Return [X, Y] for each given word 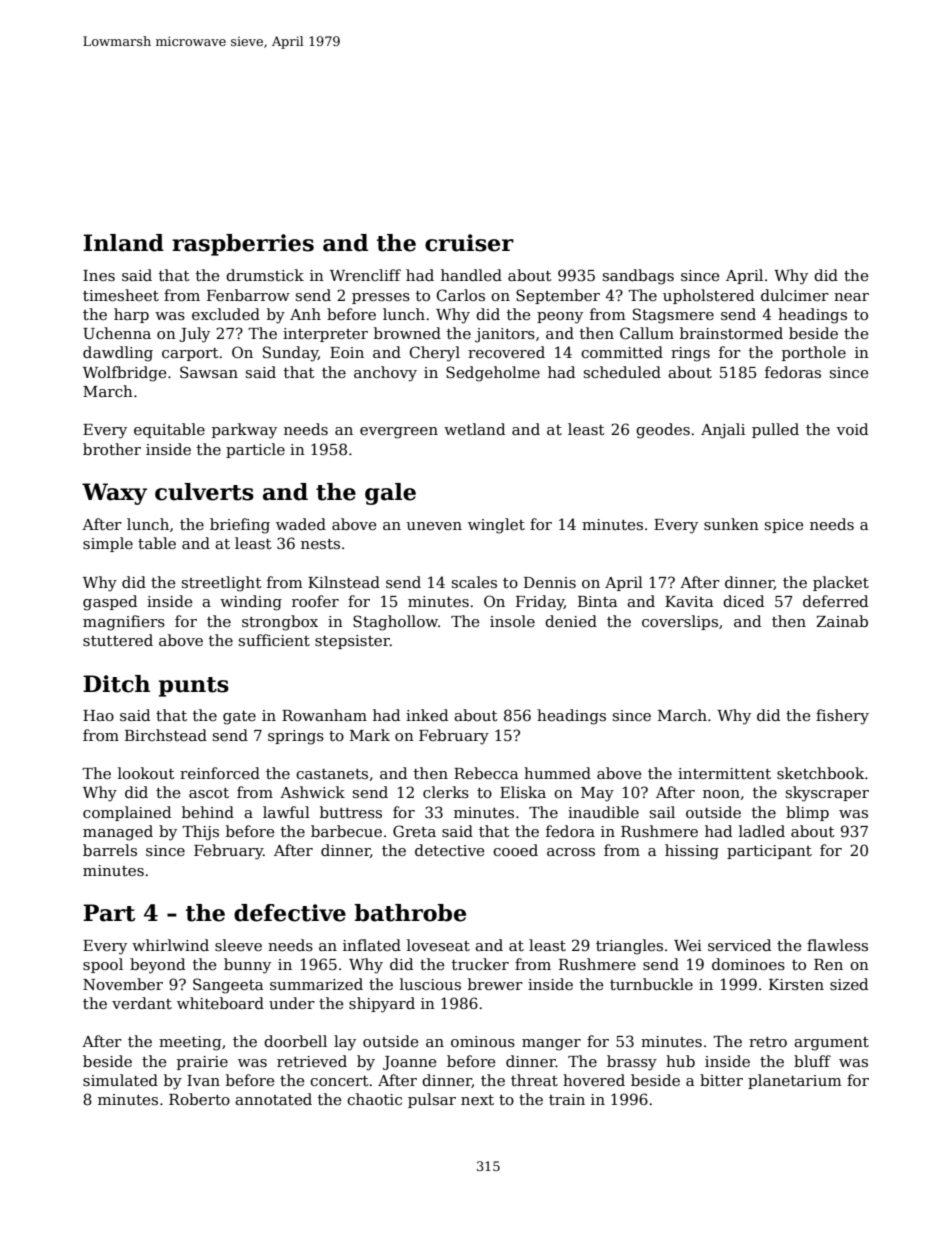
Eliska [523, 792]
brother [112, 449]
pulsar [432, 1100]
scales [474, 582]
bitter [721, 1080]
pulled [775, 430]
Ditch [116, 684]
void [852, 429]
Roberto [199, 1099]
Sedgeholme [493, 374]
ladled [762, 831]
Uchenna [117, 333]
